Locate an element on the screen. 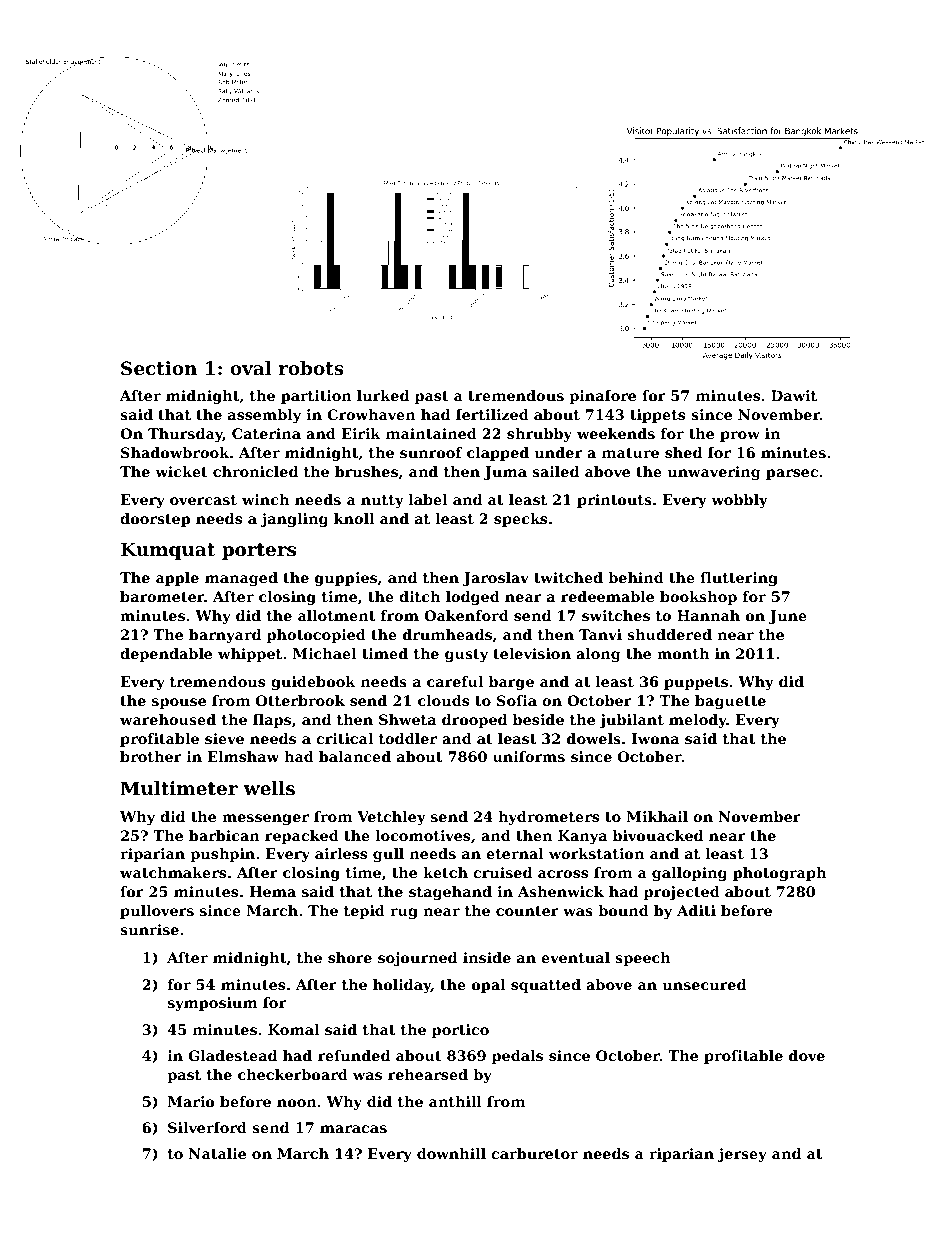 The height and width of the screenshot is (1233, 952). carburetor is located at coordinates (534, 1153).
